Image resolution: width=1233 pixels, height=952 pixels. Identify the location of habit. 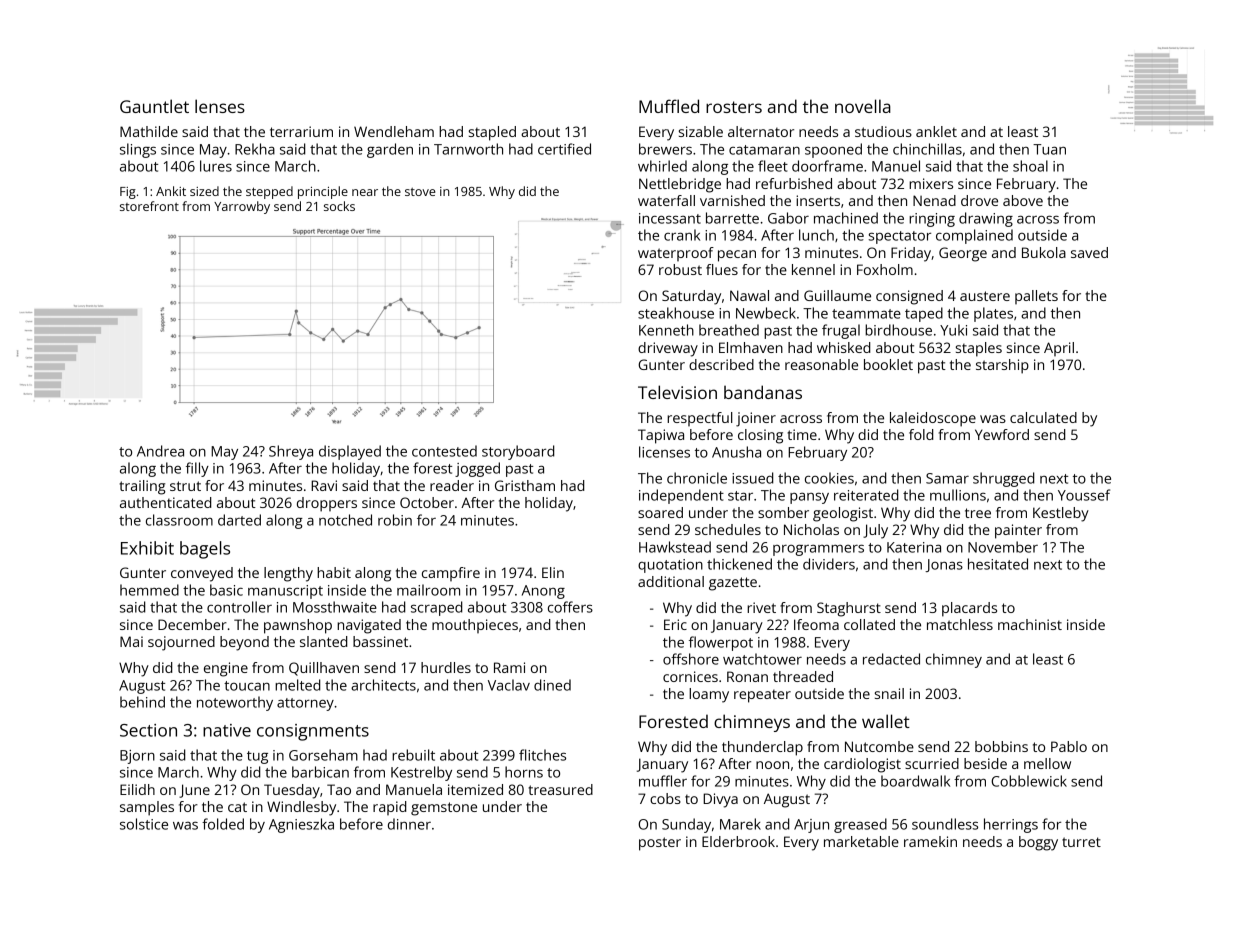
(334, 572).
